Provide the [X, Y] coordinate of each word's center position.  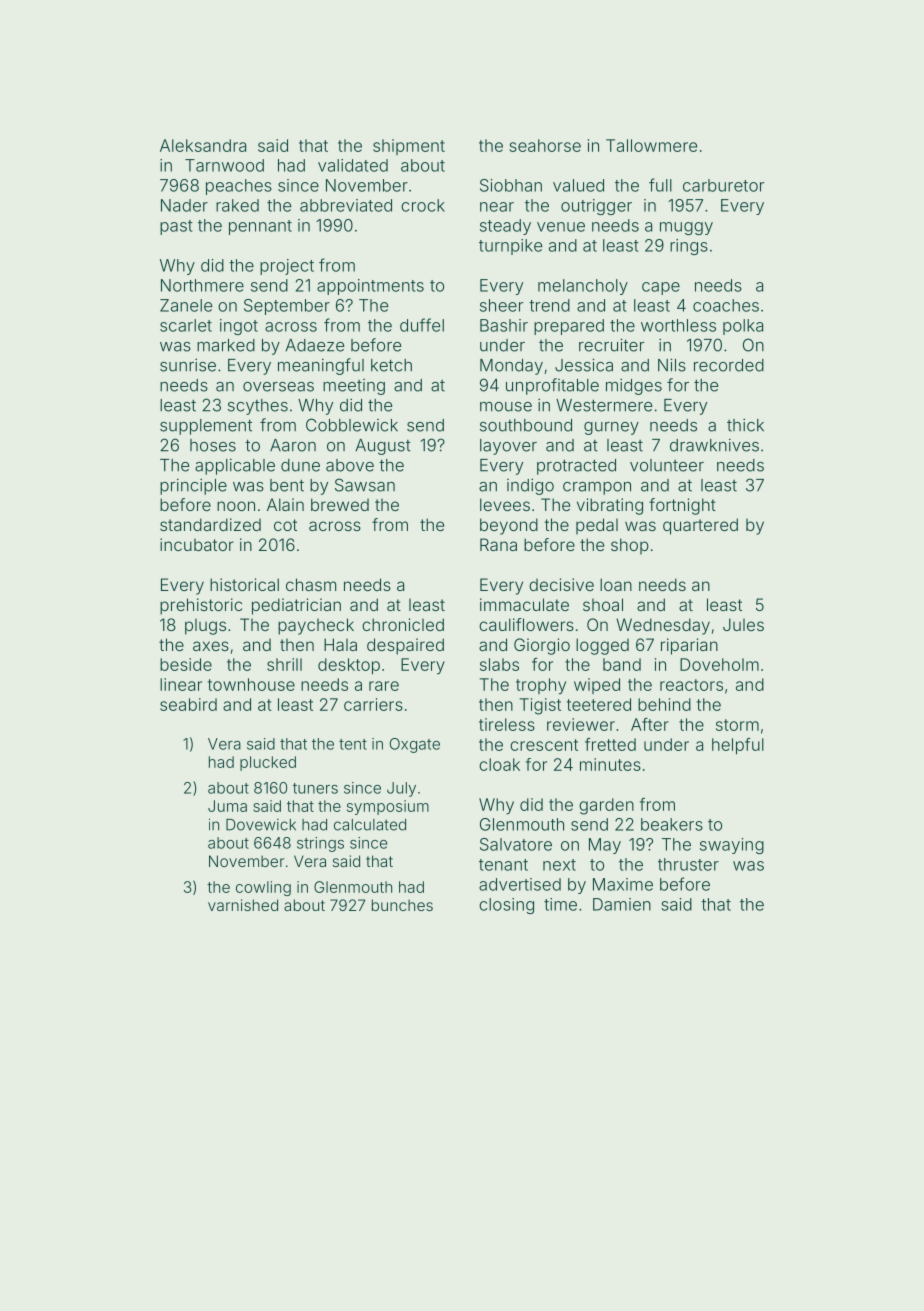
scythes [258, 407]
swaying [732, 846]
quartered [700, 526]
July [401, 789]
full [660, 185]
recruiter [611, 345]
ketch [391, 365]
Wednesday [663, 626]
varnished [243, 905]
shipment [409, 147]
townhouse [251, 684]
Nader [184, 205]
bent [287, 485]
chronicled [403, 624]
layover [508, 447]
